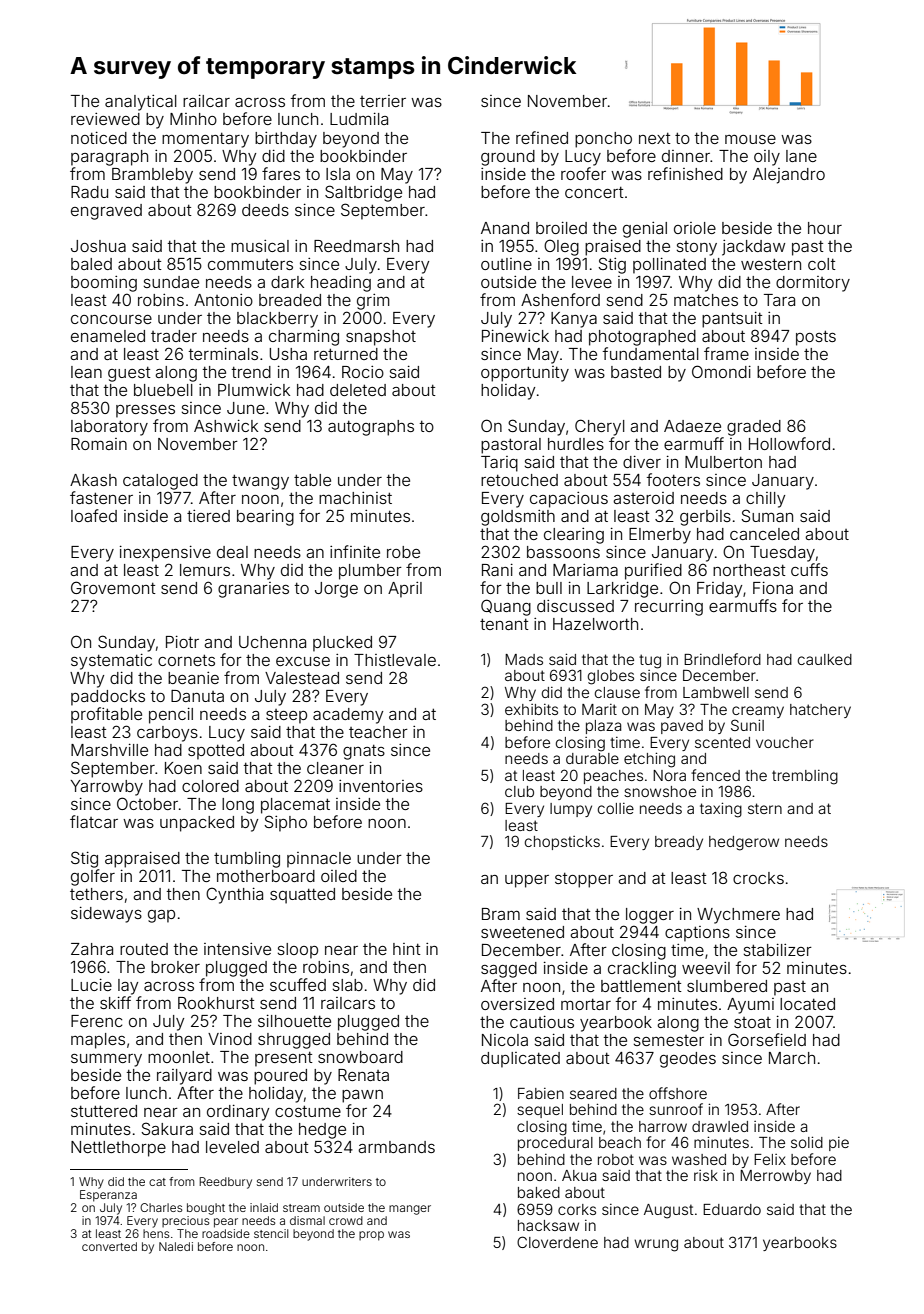 Image resolution: width=924 pixels, height=1314 pixels. I want to click on hacksaw, so click(548, 1225).
